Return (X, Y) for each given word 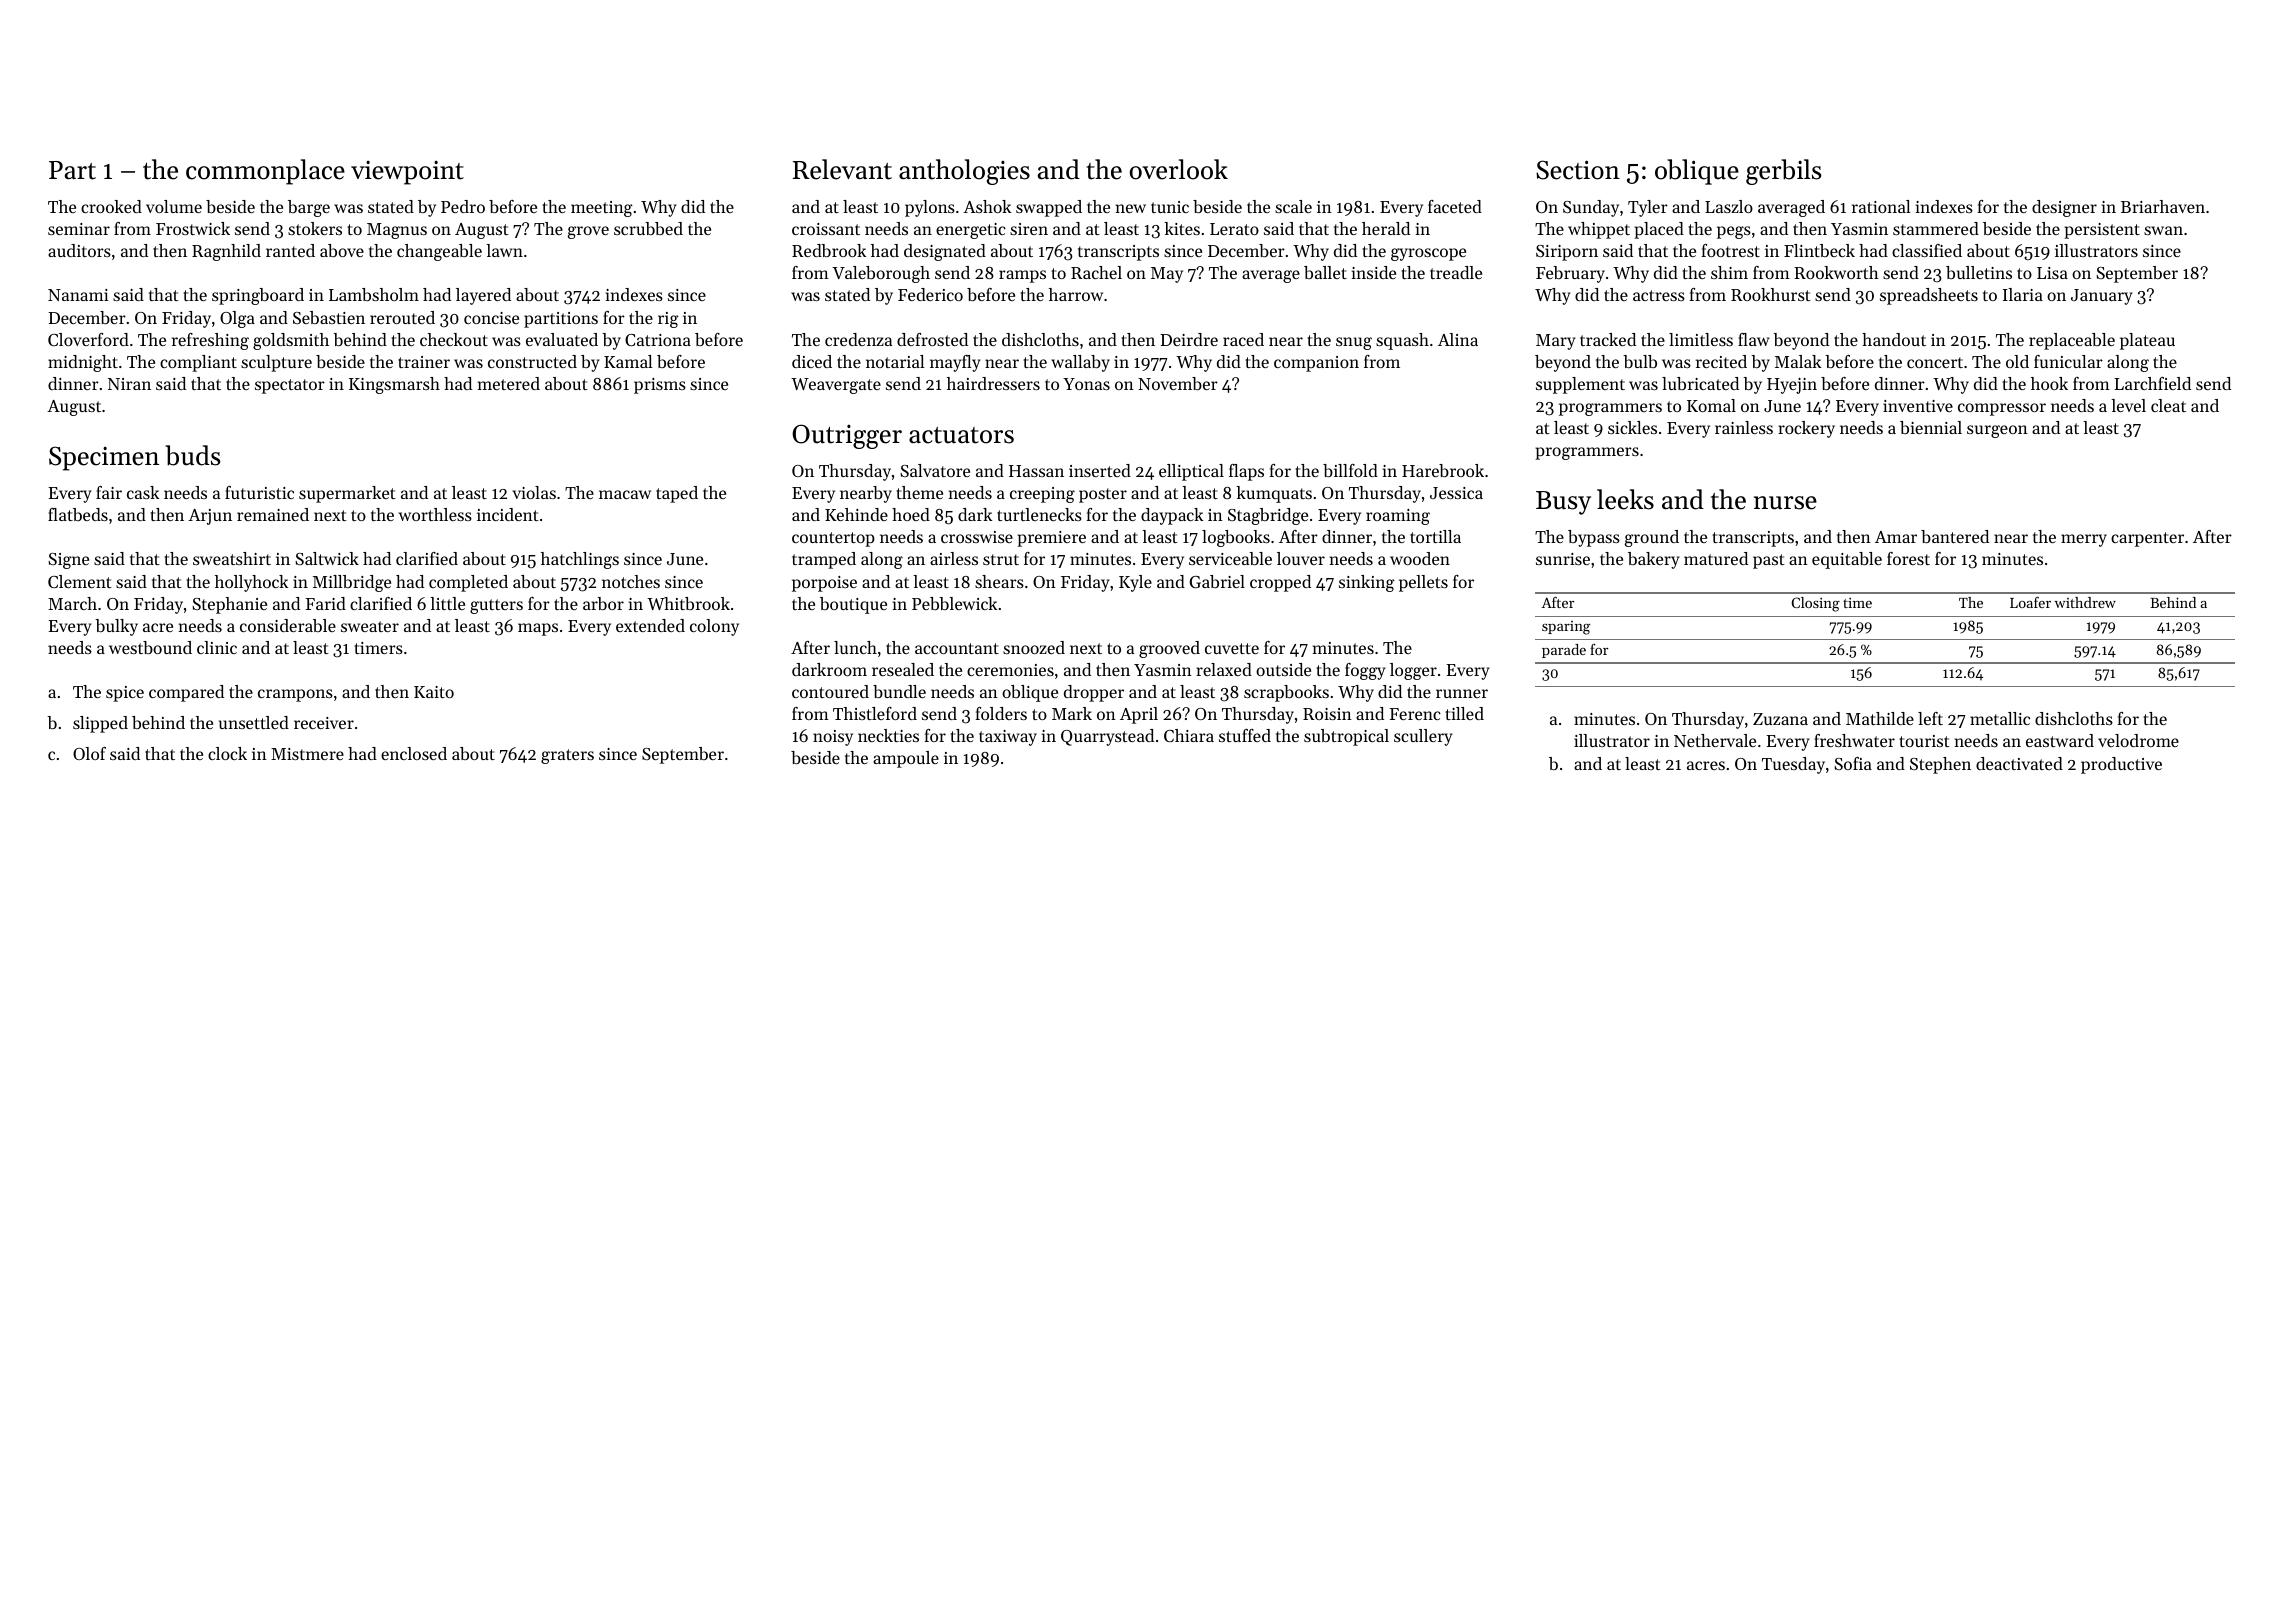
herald (1386, 228)
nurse (1785, 503)
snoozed (1034, 647)
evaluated (562, 339)
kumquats (1274, 494)
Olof (89, 753)
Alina (1458, 339)
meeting (602, 209)
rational (1881, 206)
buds (192, 455)
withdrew (2085, 602)
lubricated (1700, 383)
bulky (116, 627)
